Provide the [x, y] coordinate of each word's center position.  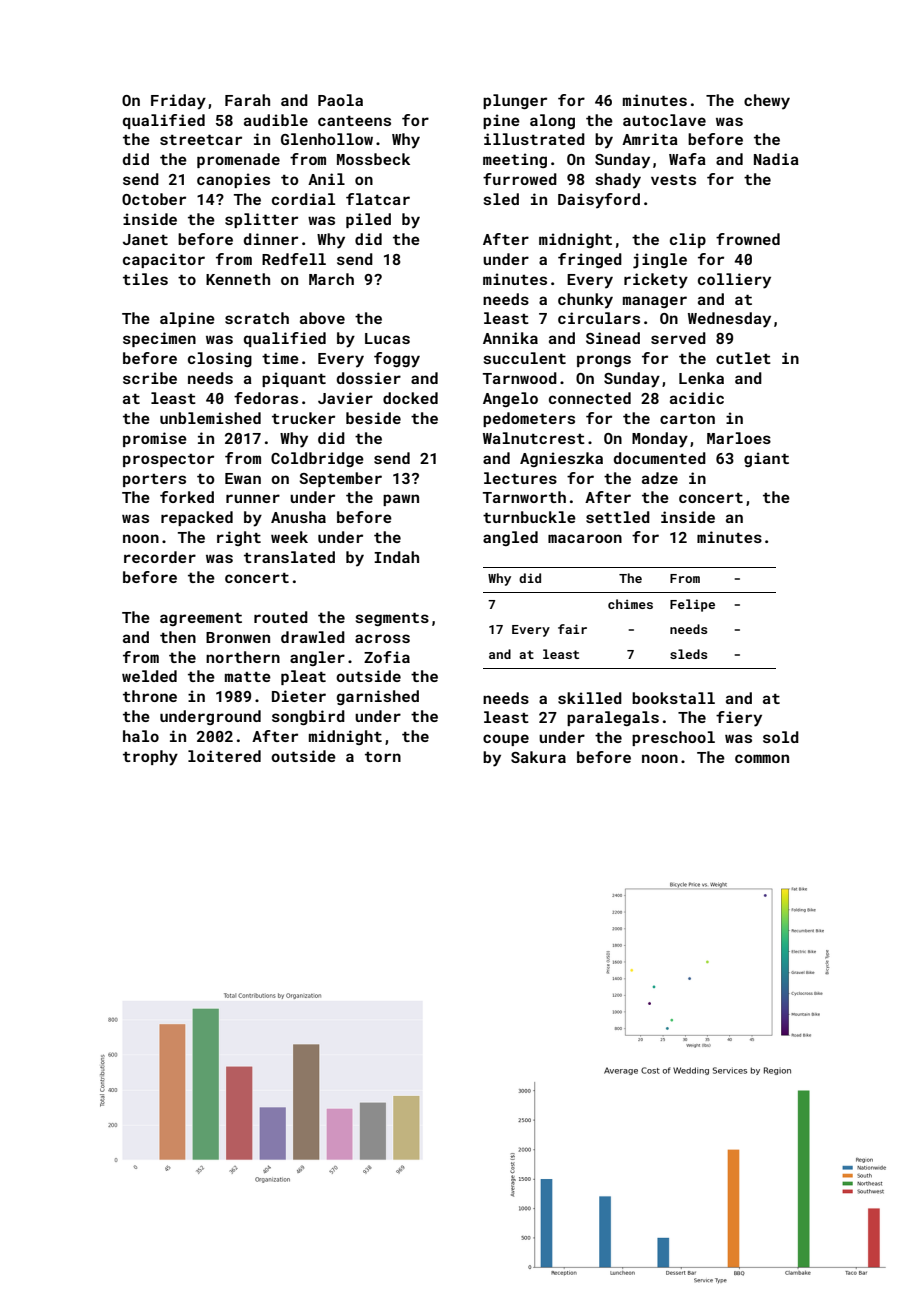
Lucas [387, 338]
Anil [326, 179]
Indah [396, 557]
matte [248, 677]
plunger [515, 101]
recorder [160, 557]
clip [688, 240]
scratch [257, 318]
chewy [767, 102]
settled [618, 517]
